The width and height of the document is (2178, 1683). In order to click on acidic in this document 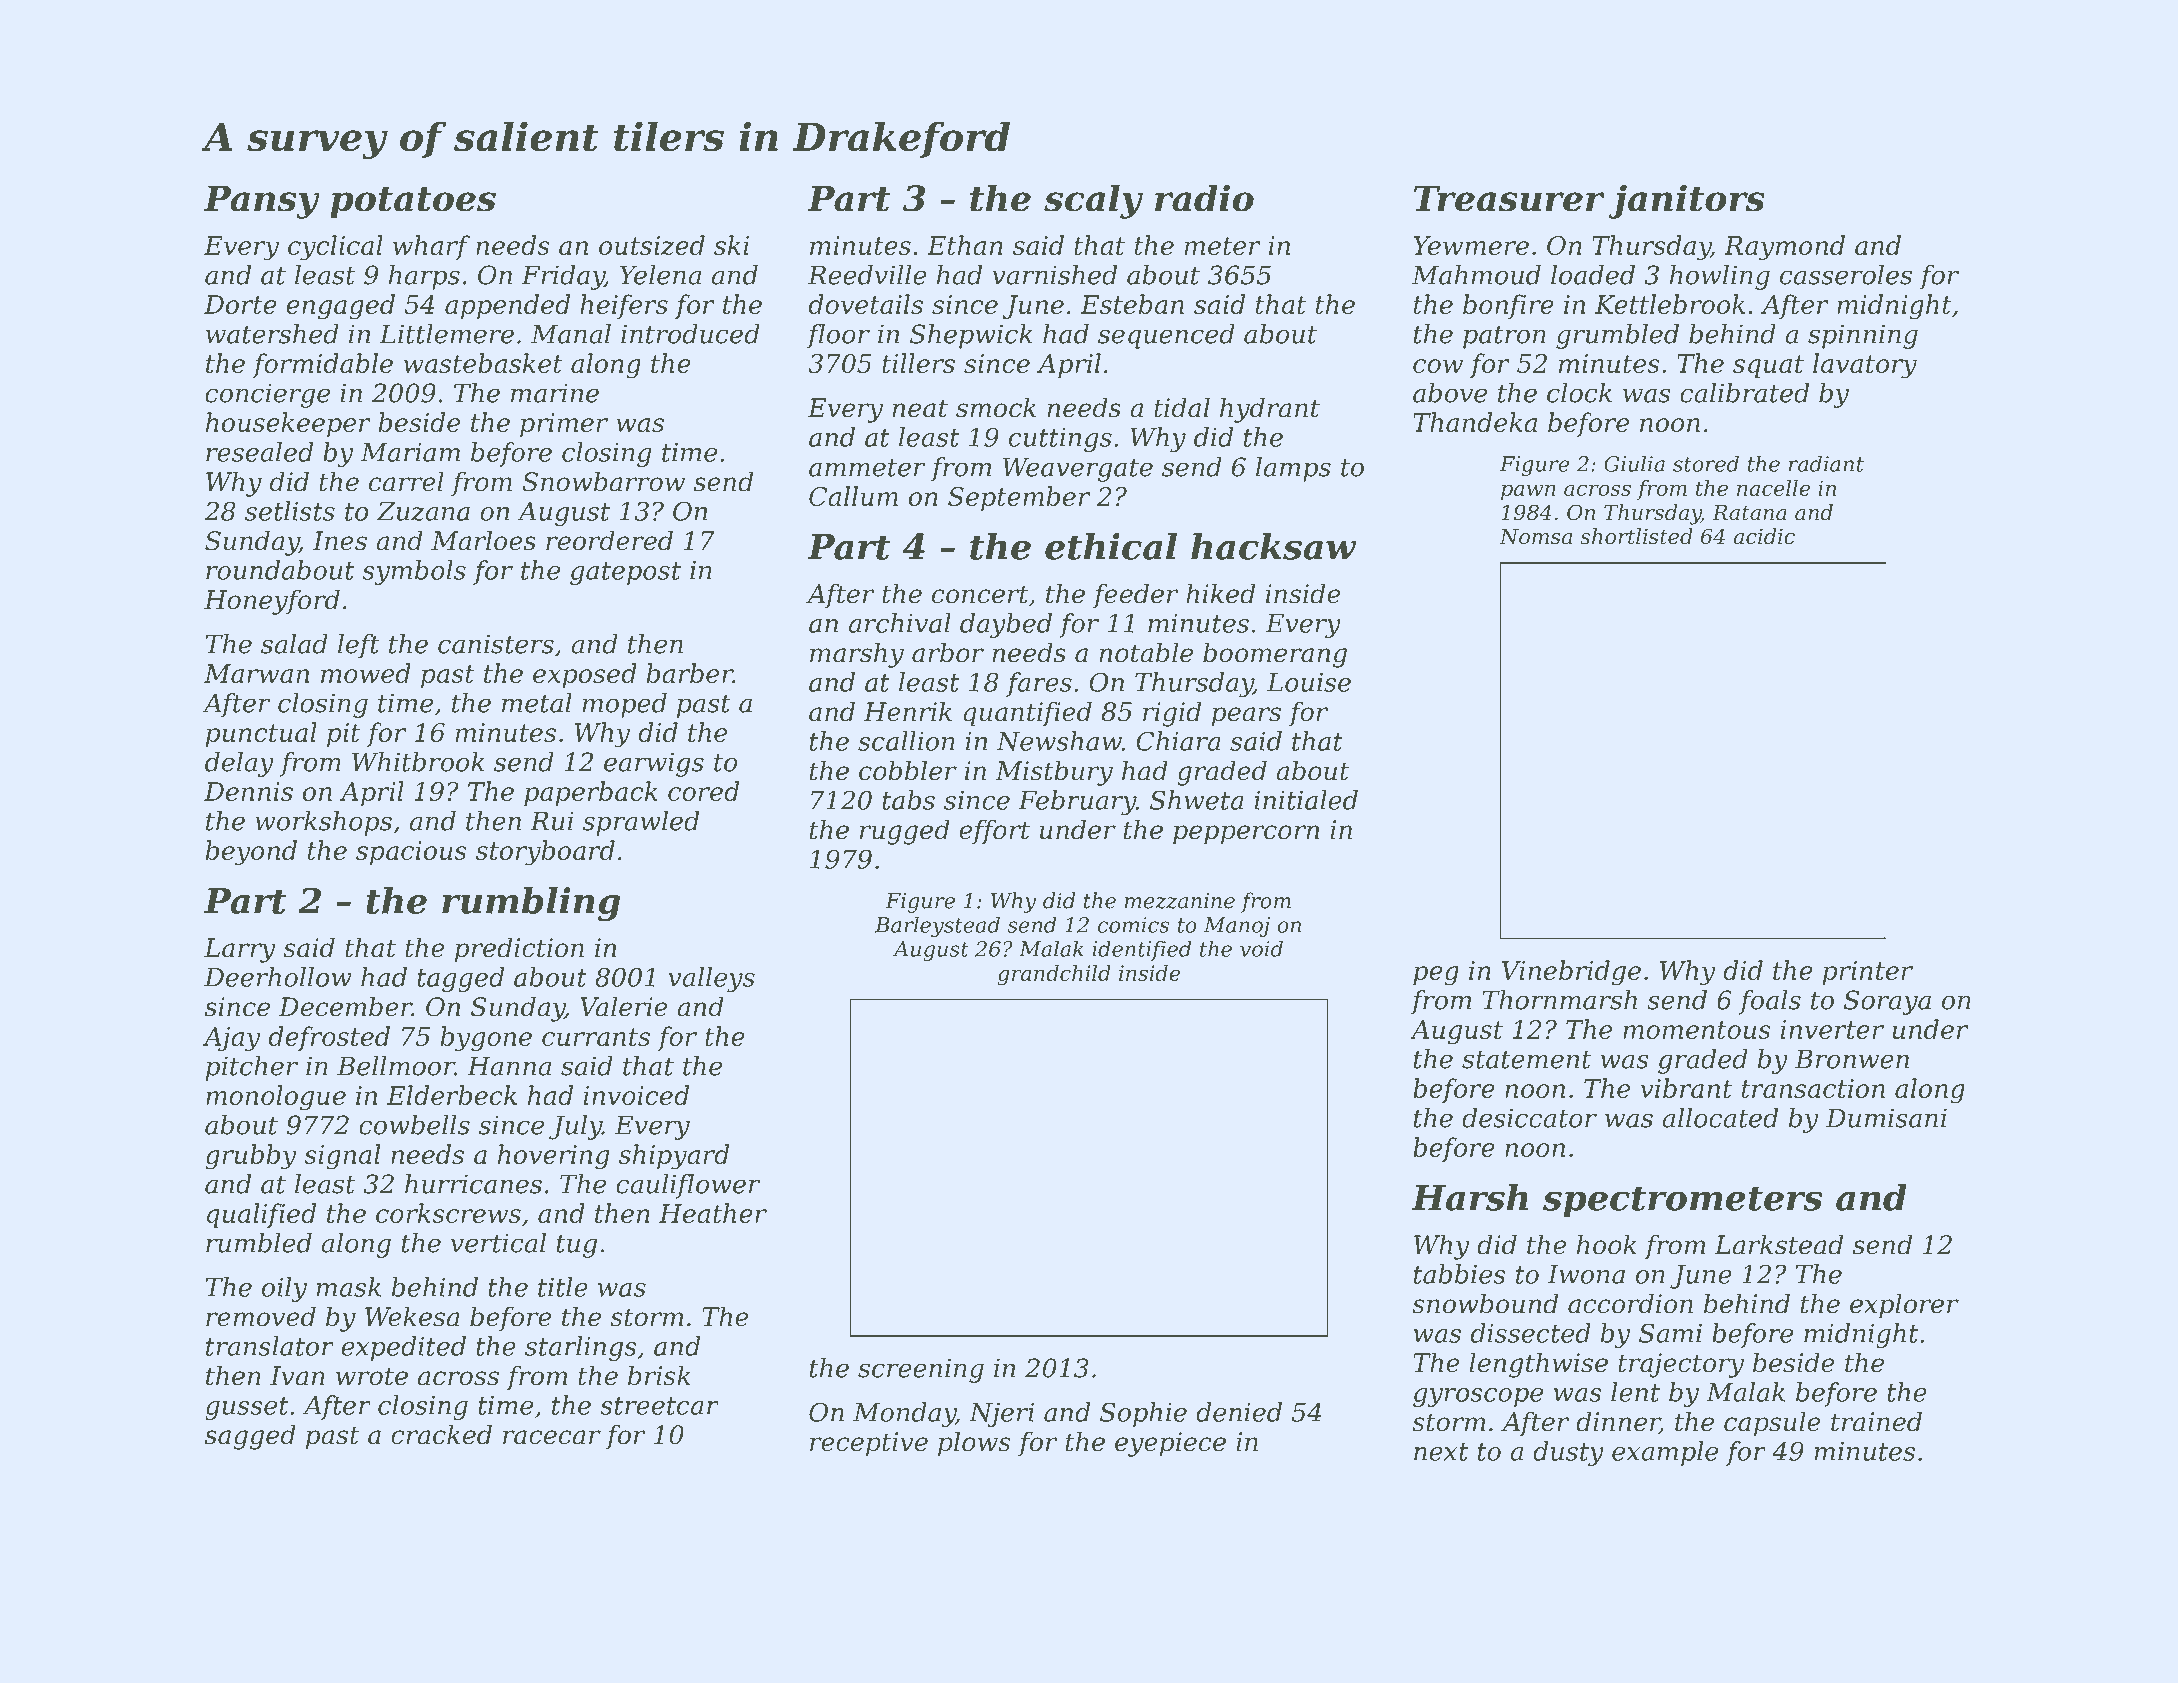, I will do `click(1764, 536)`.
